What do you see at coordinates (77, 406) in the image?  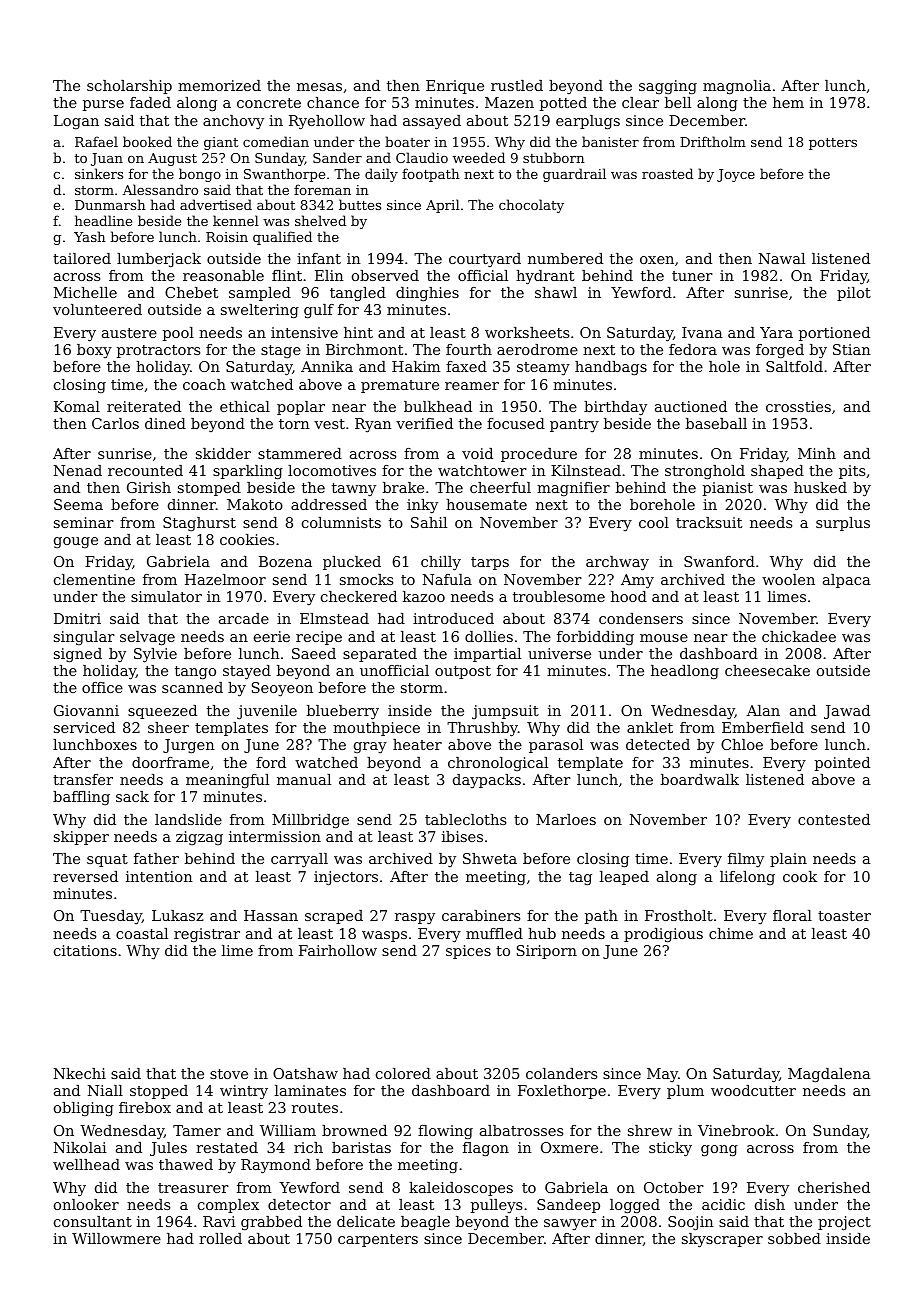 I see `Komal` at bounding box center [77, 406].
